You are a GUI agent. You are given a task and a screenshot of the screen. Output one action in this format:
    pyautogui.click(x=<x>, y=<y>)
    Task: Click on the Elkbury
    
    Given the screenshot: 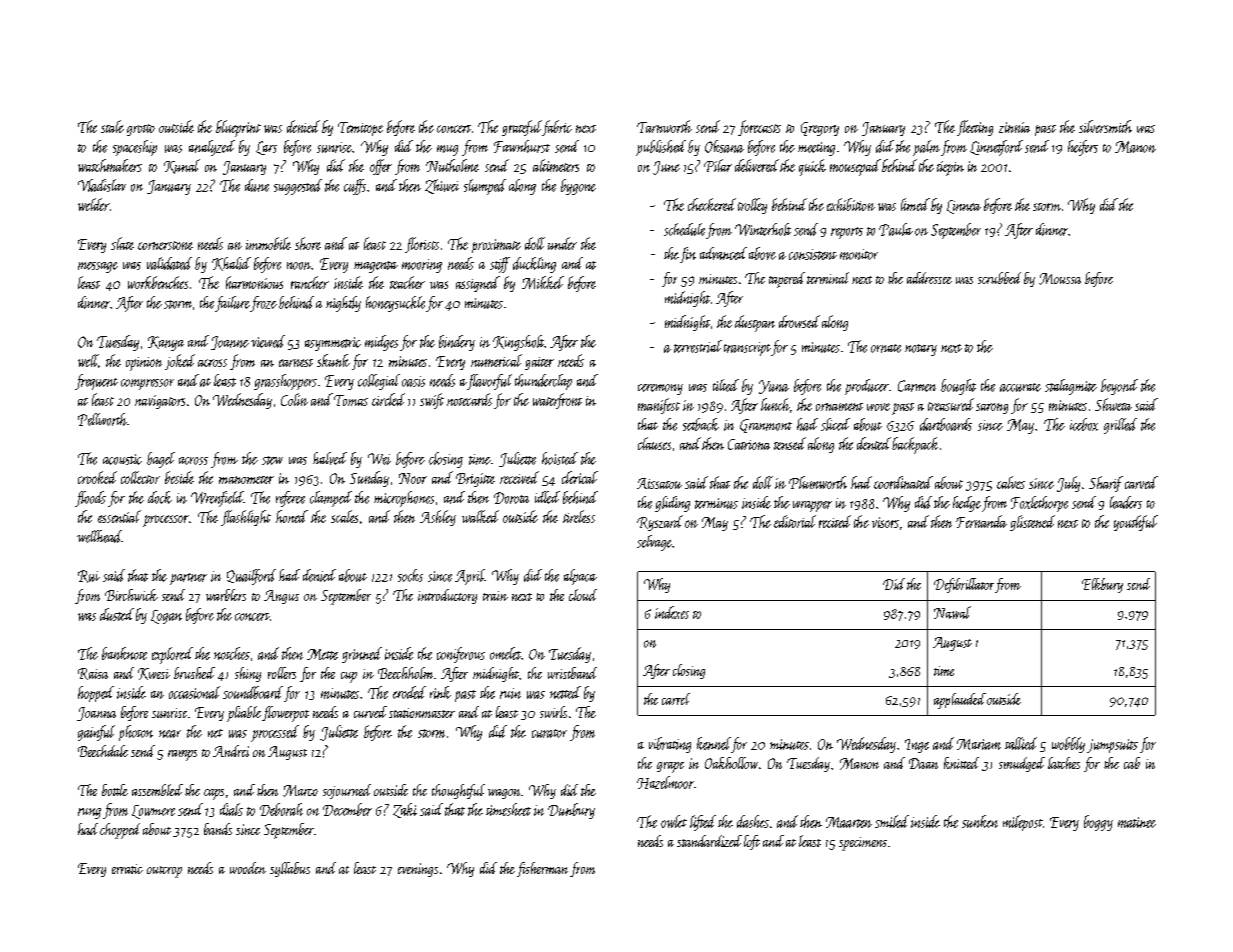 What is the action you would take?
    pyautogui.click(x=1102, y=585)
